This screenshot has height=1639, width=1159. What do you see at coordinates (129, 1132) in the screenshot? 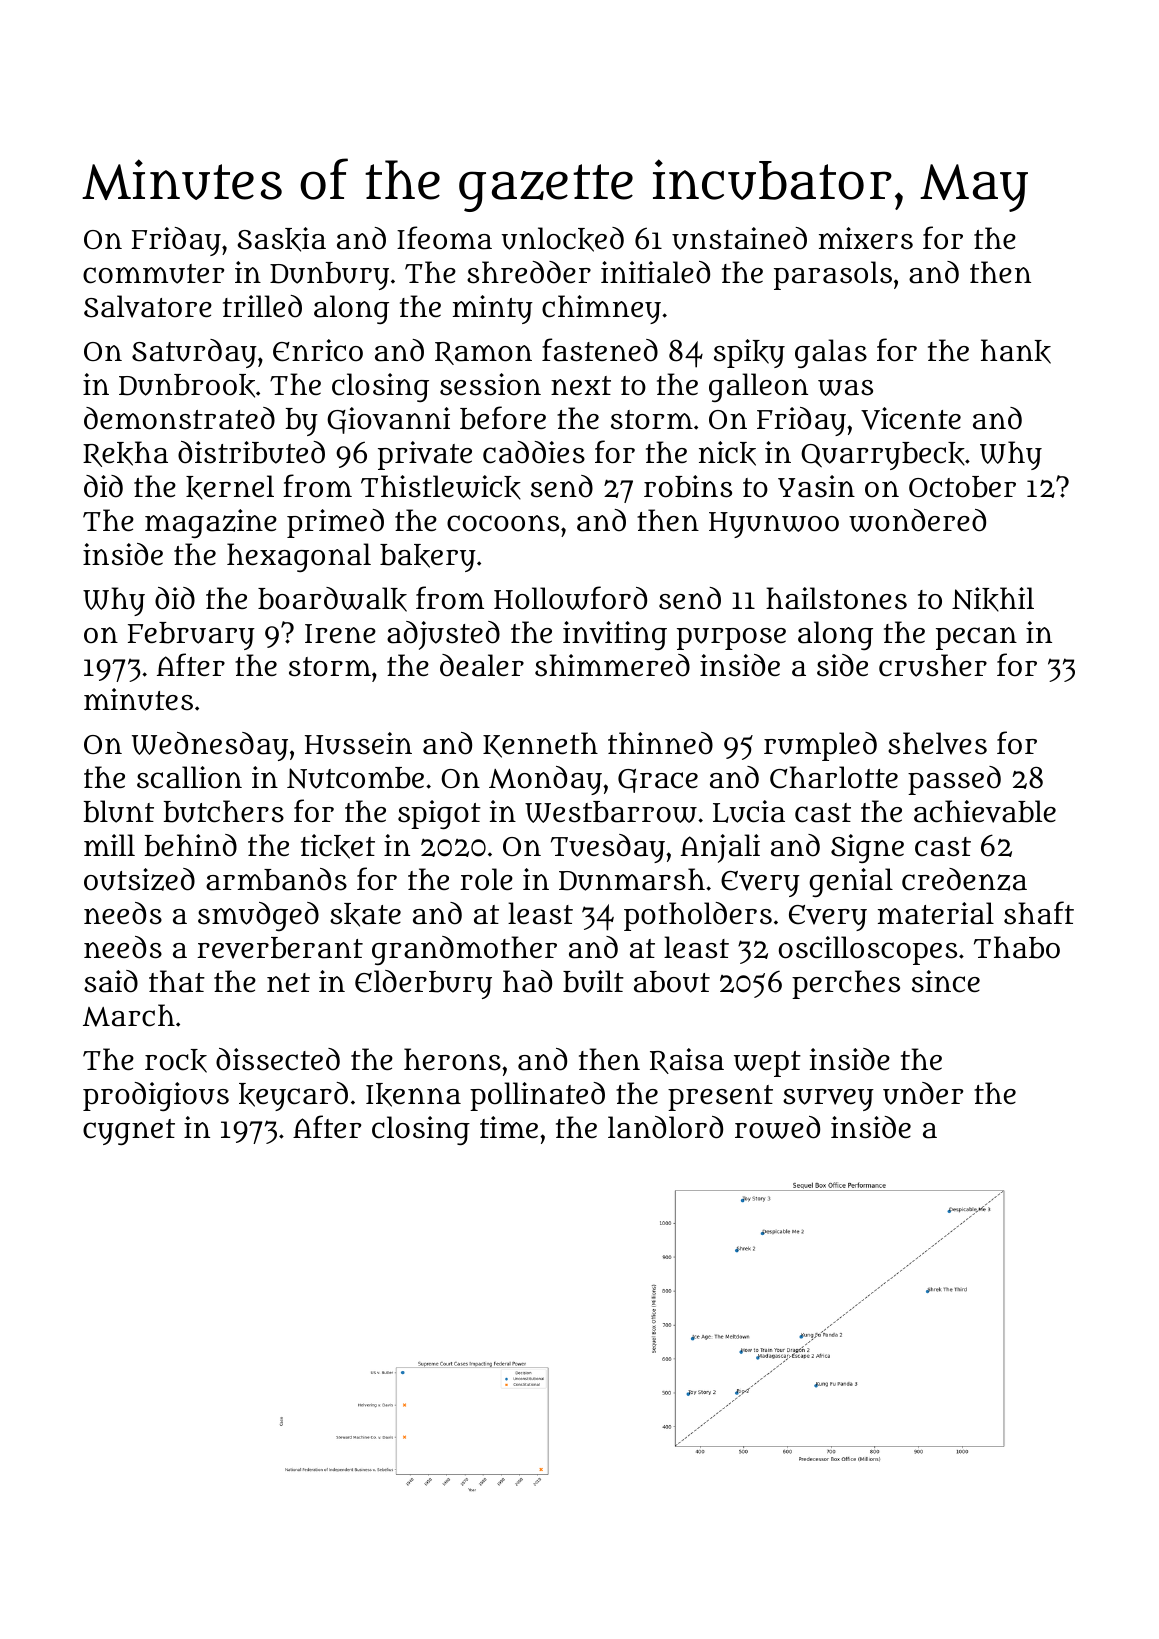
I see `cygnet` at bounding box center [129, 1132].
